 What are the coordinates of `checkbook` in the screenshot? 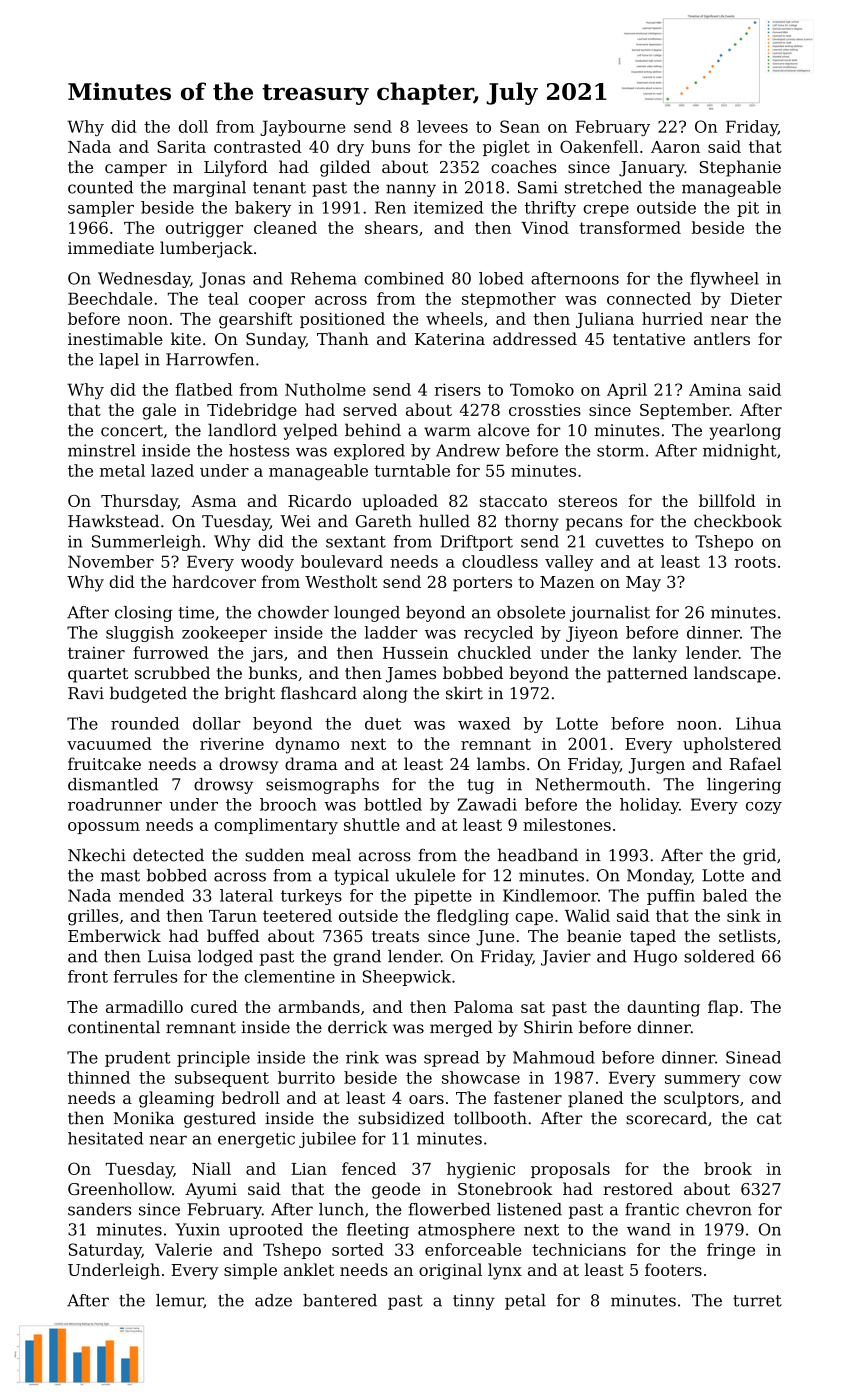 It's located at (738, 521).
